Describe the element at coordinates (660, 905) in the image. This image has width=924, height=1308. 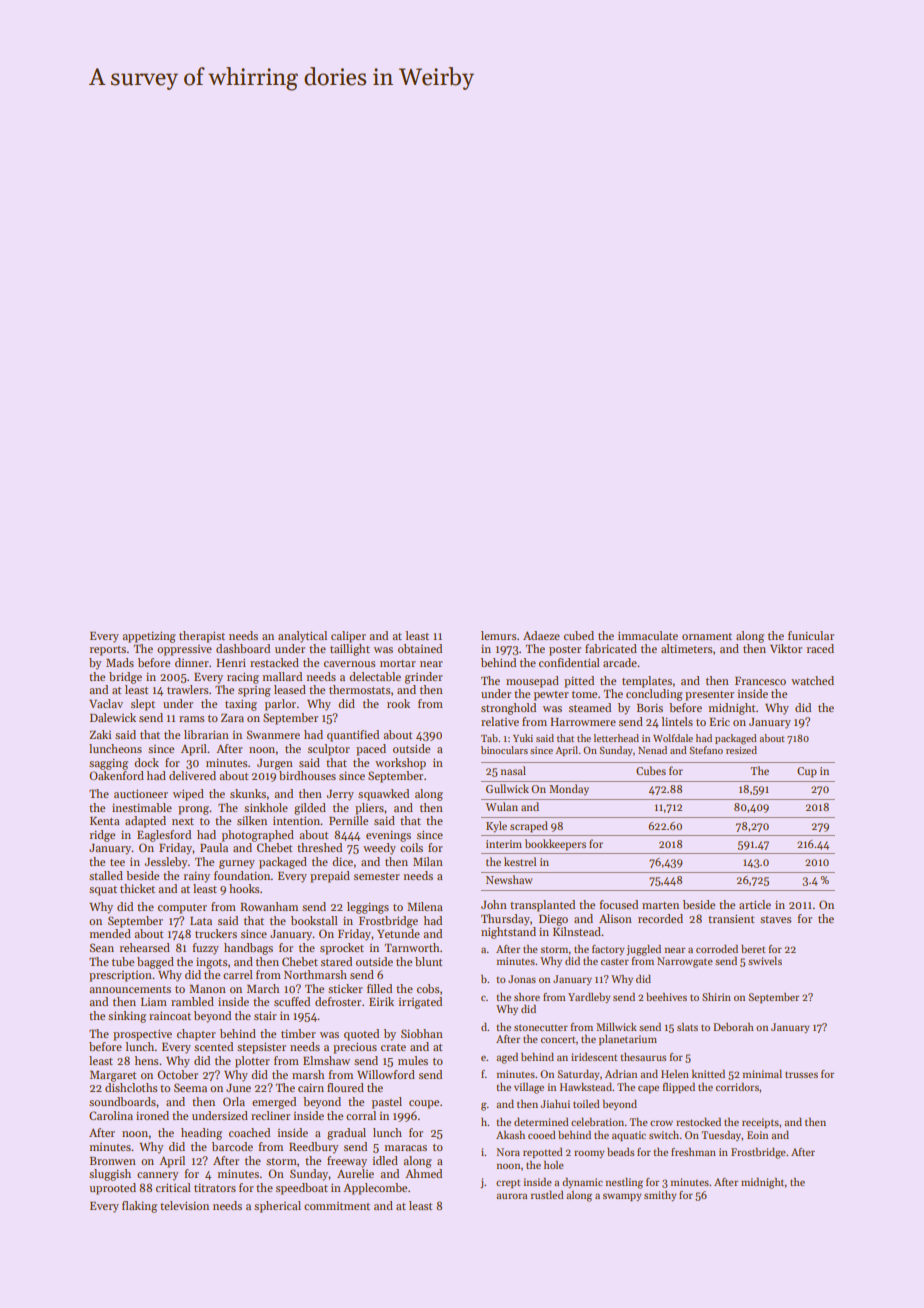
I see `marten` at that location.
